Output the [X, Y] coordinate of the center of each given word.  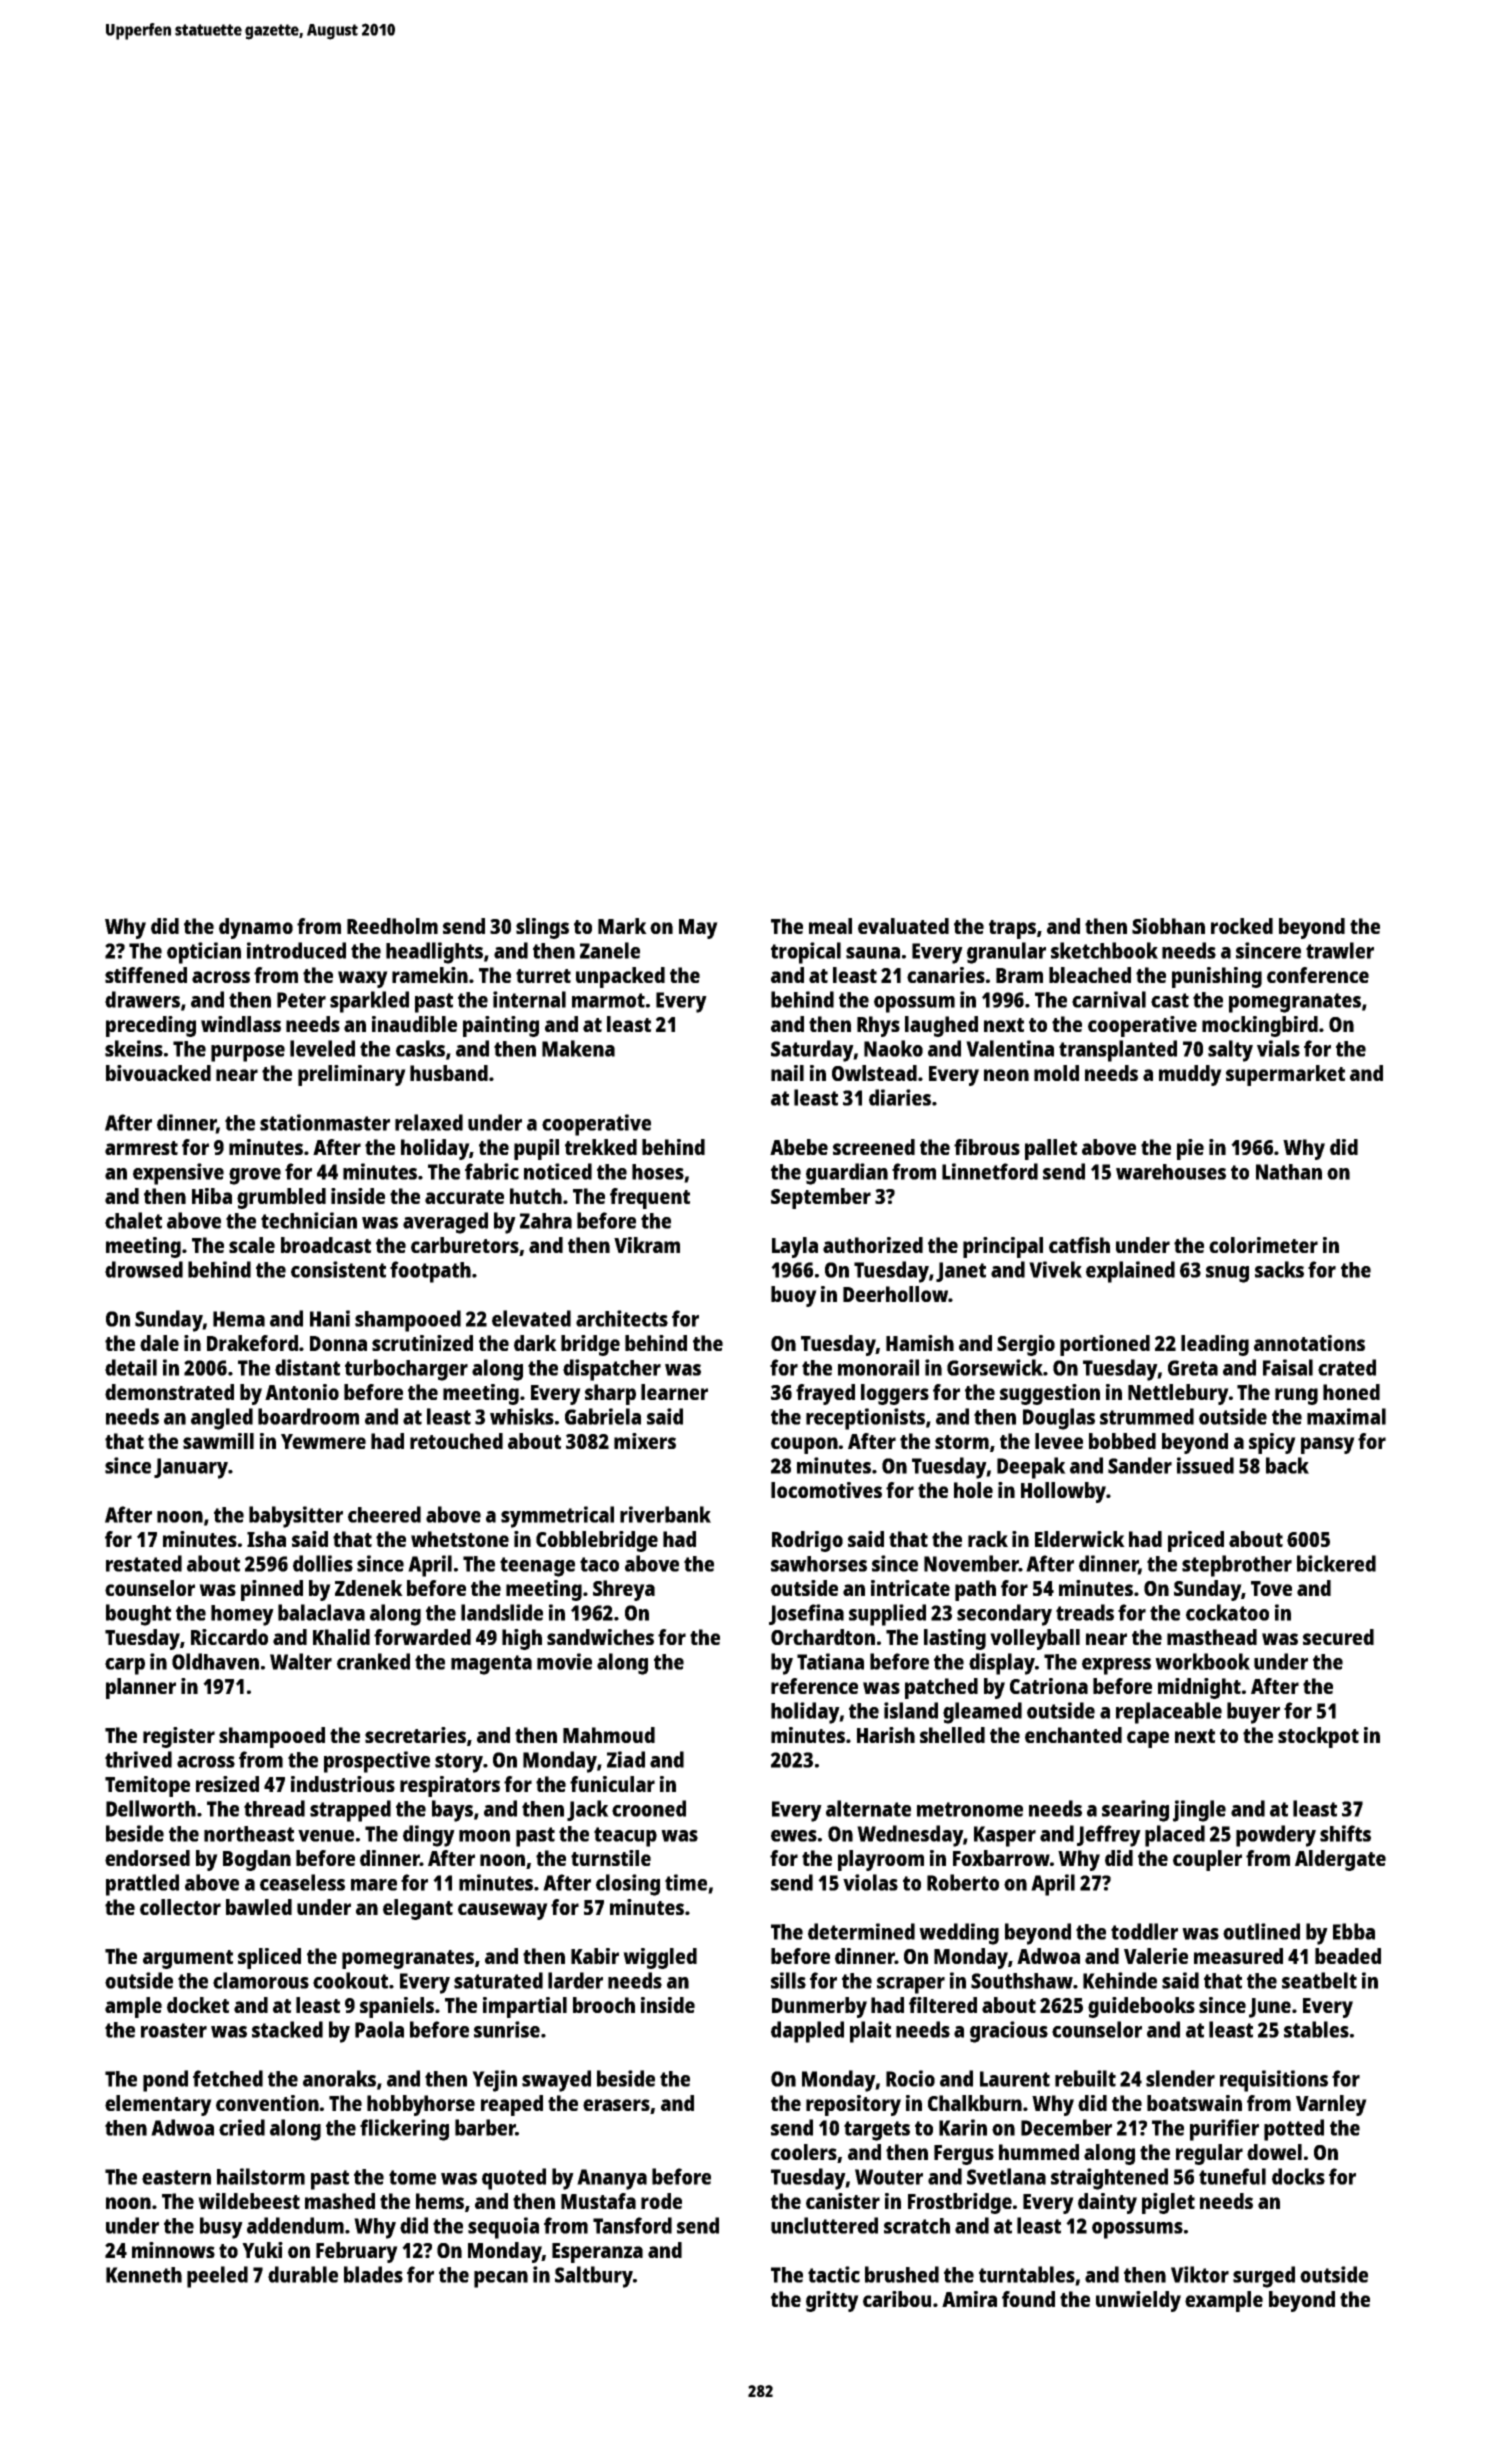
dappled [807, 2032]
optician [204, 953]
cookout [350, 1980]
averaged [445, 1223]
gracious [1009, 2032]
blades [373, 2274]
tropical [806, 953]
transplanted [1118, 1051]
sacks [1279, 1269]
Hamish [920, 1343]
